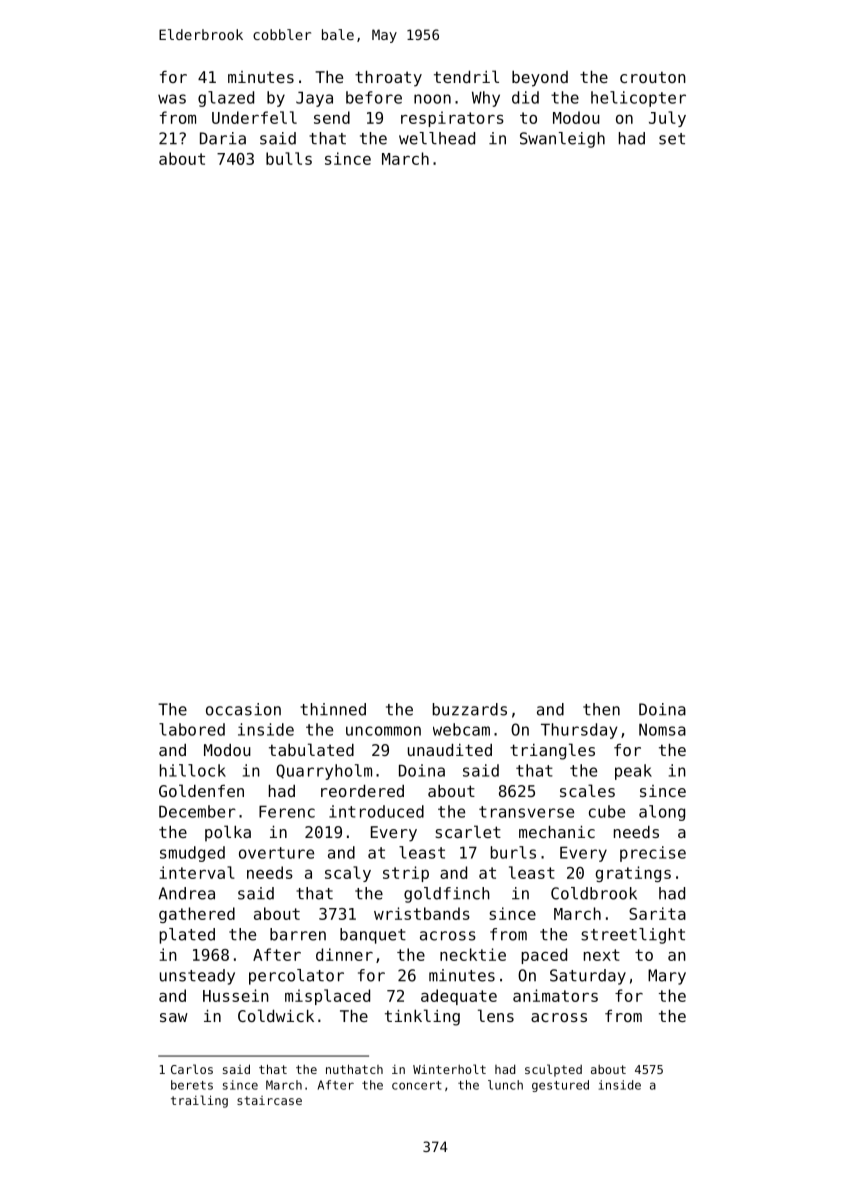  What do you see at coordinates (653, 77) in the screenshot?
I see `crouton` at bounding box center [653, 77].
